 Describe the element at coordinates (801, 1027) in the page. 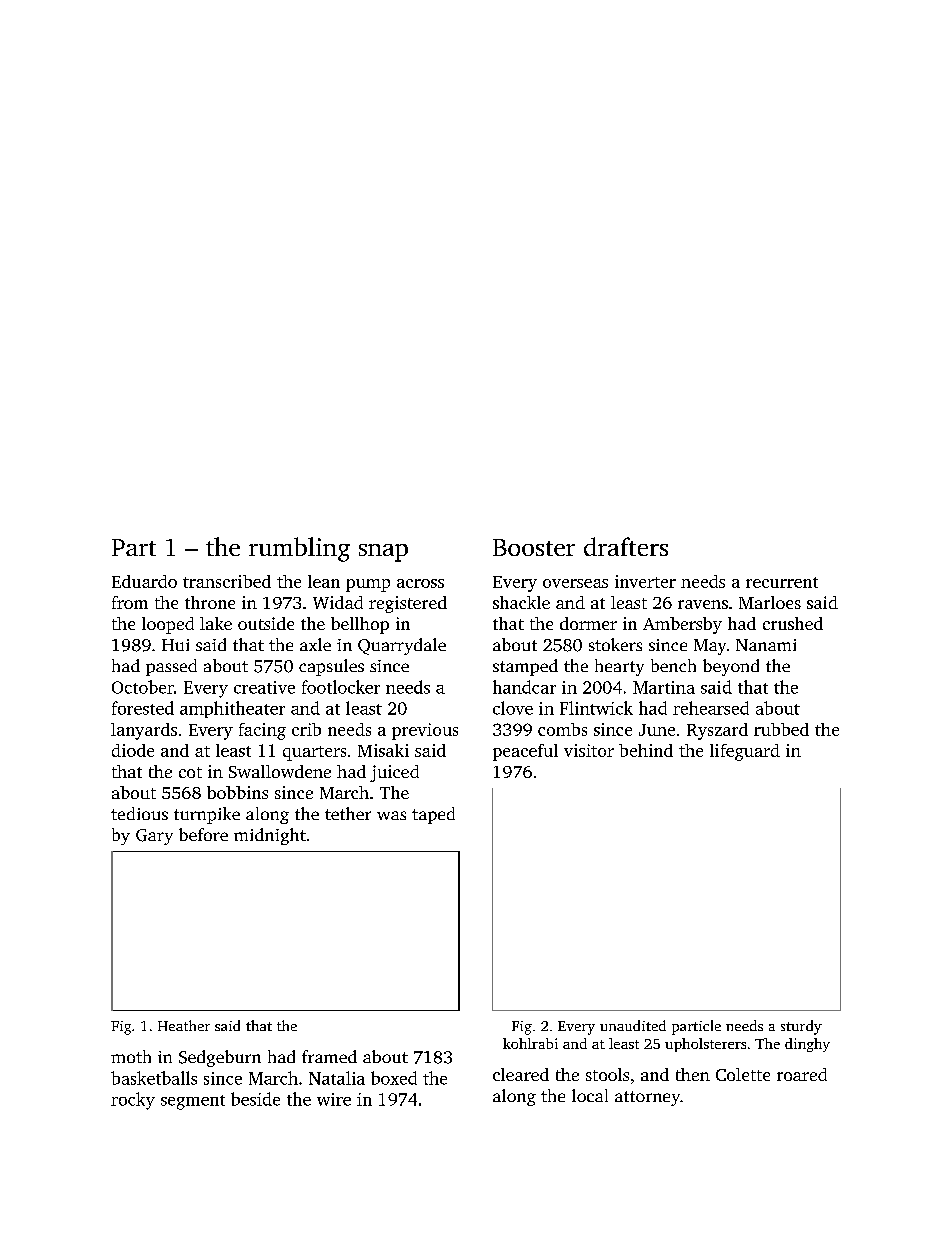

I see `sturdy` at that location.
